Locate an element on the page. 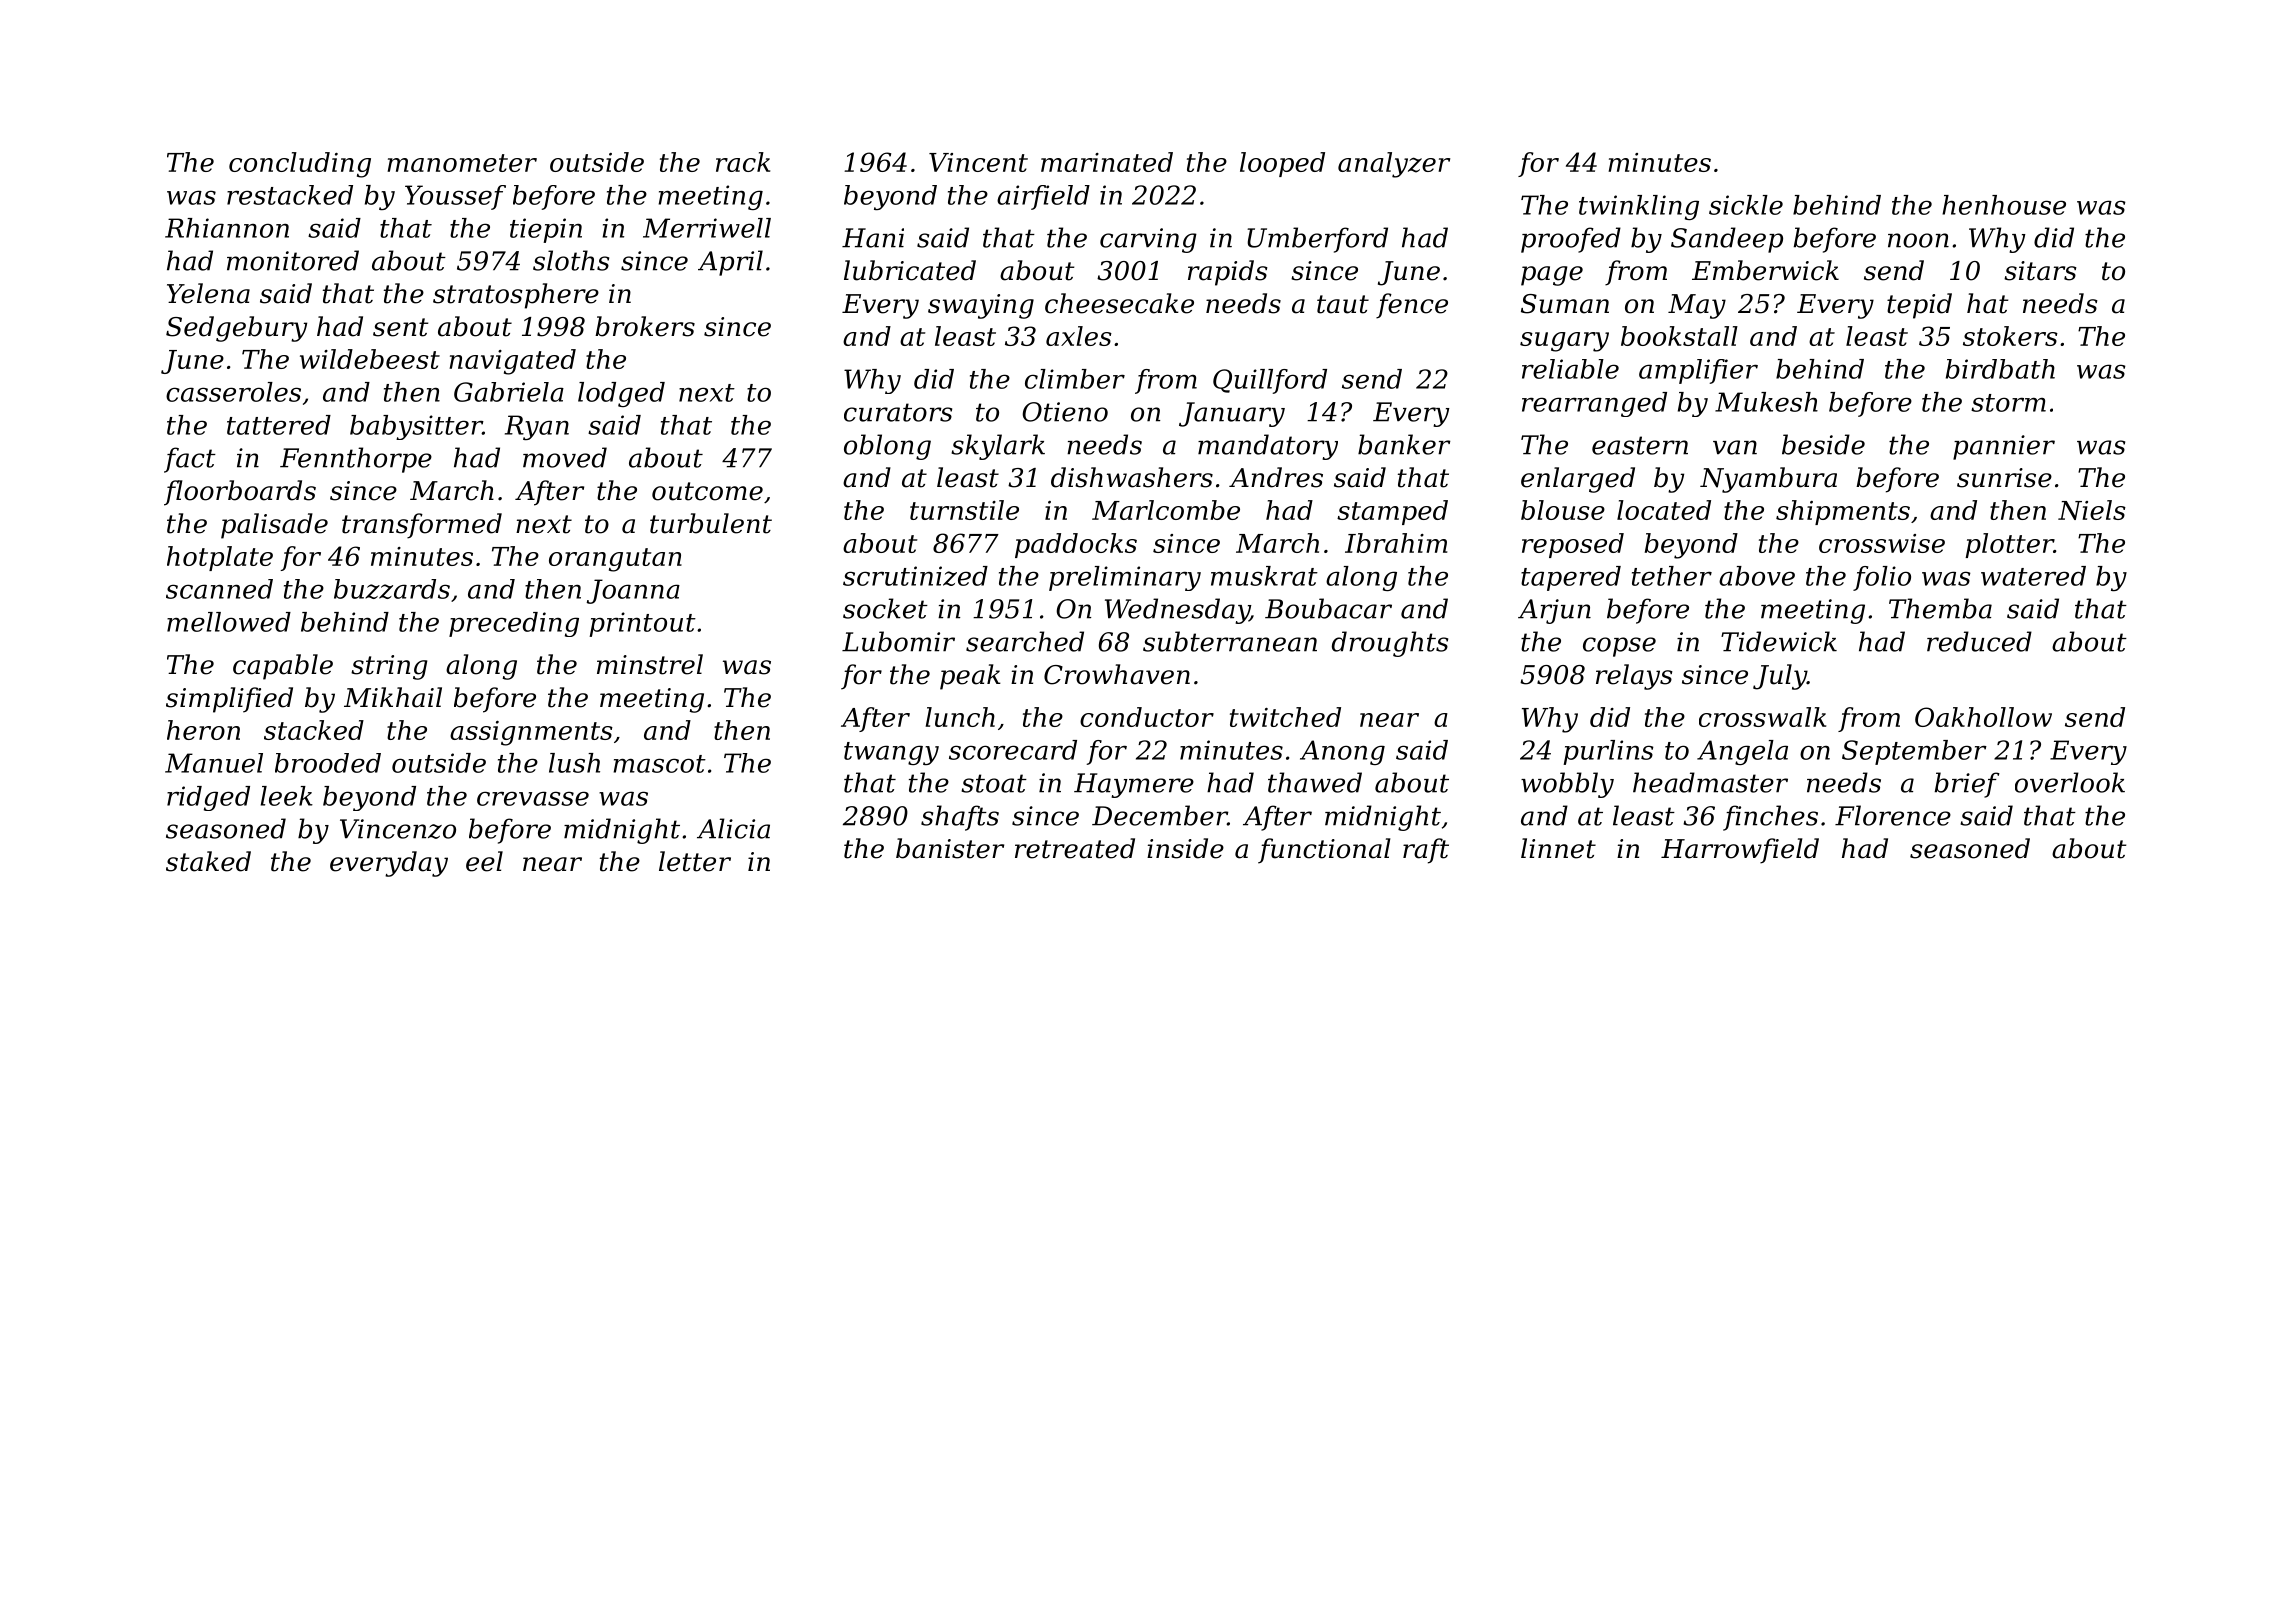  subterranean is located at coordinates (1230, 641).
